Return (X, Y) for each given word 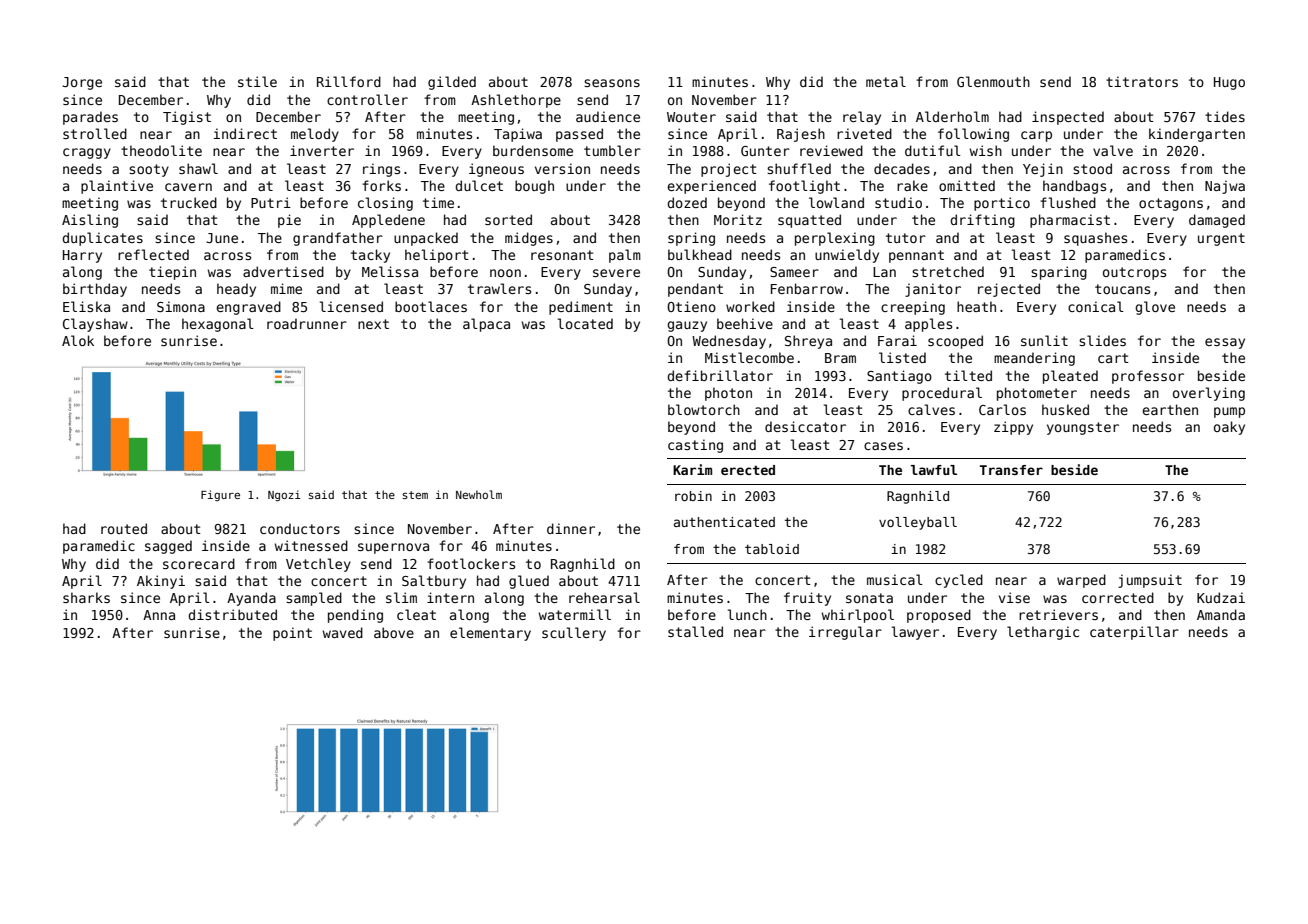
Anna (159, 615)
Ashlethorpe (516, 101)
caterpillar (1134, 633)
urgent (1221, 239)
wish (986, 150)
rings (381, 170)
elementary (490, 634)
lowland (836, 202)
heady (236, 290)
